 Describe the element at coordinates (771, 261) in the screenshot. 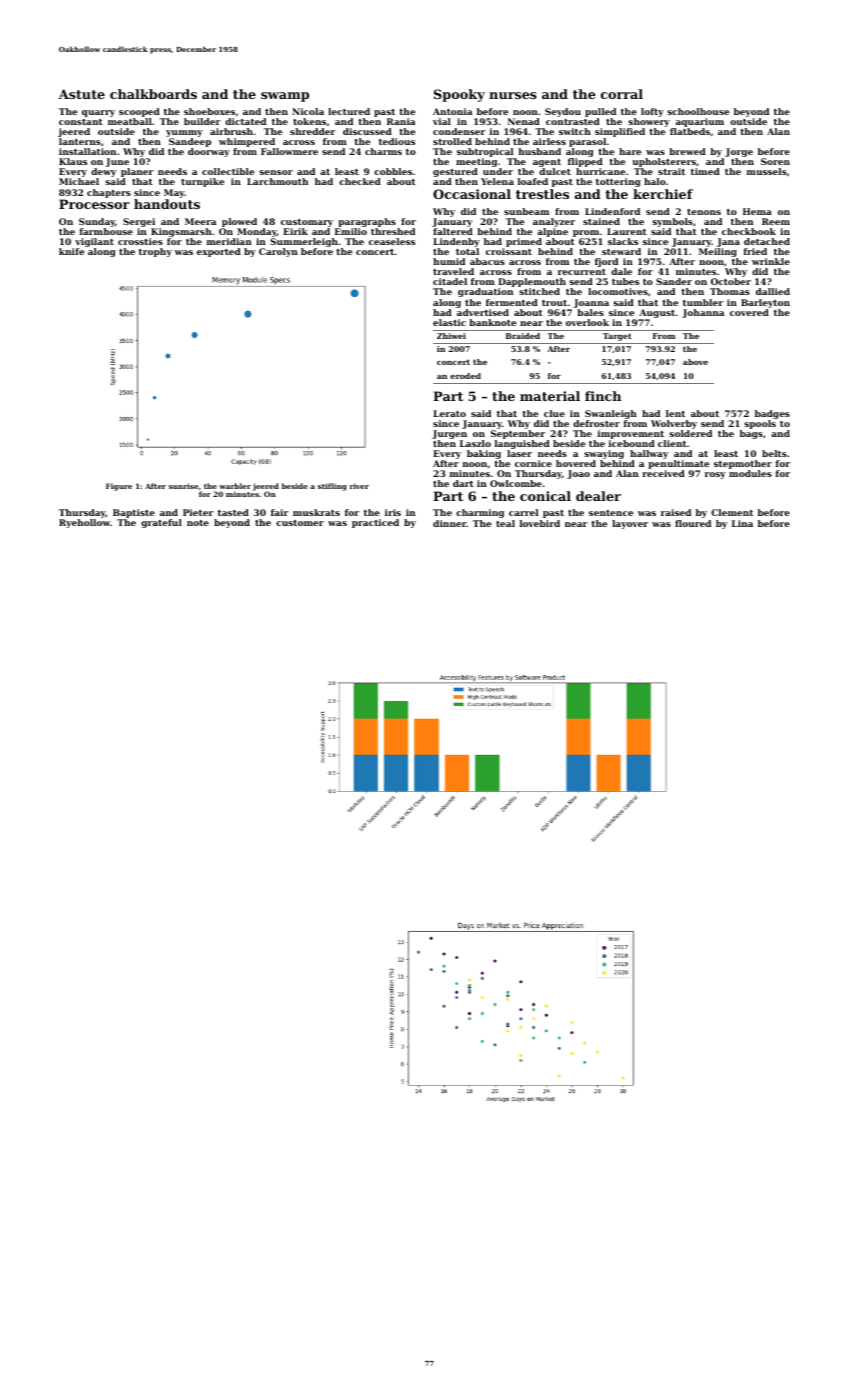

I see `wrinkle` at that location.
